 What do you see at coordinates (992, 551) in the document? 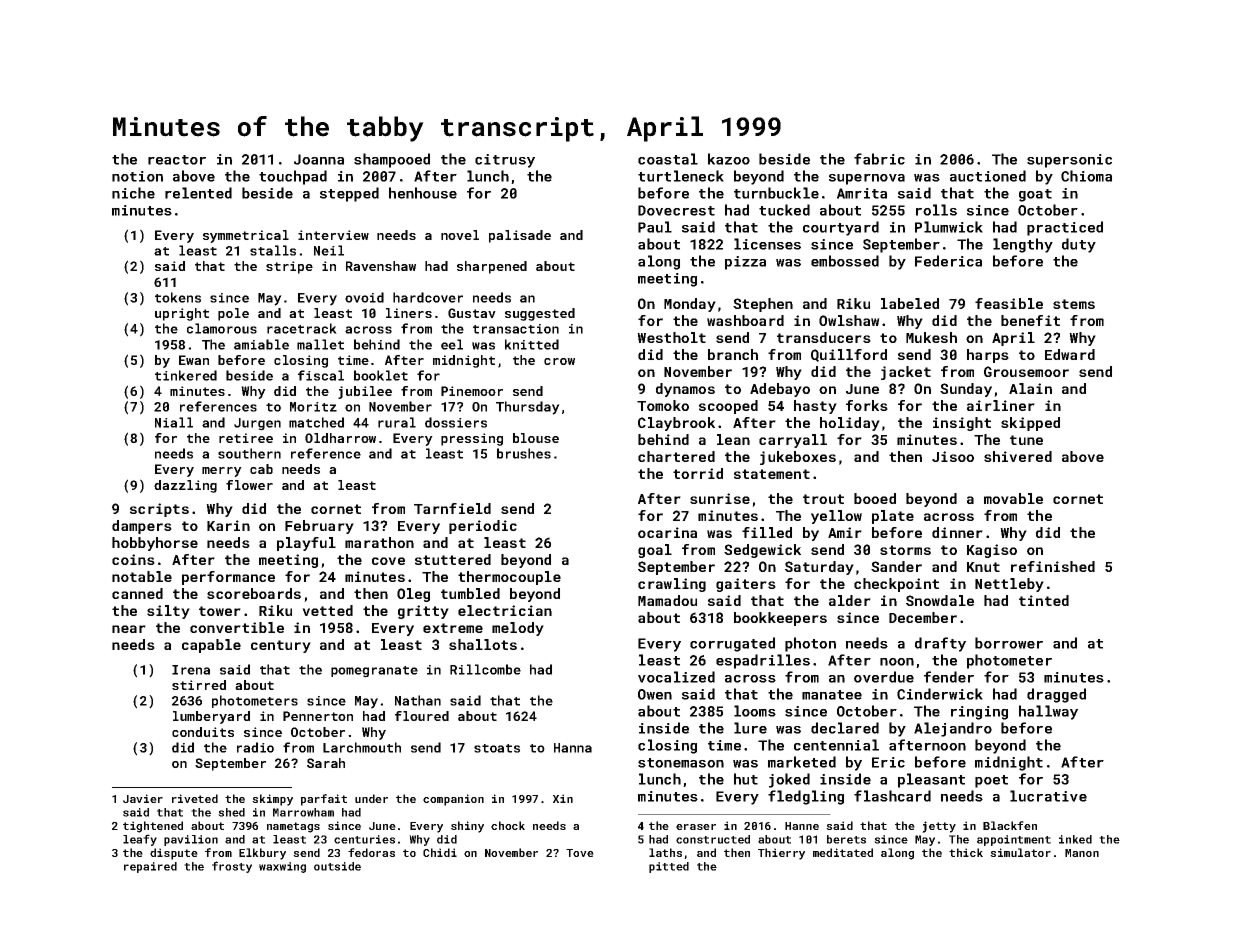
I see `Kagiso` at bounding box center [992, 551].
